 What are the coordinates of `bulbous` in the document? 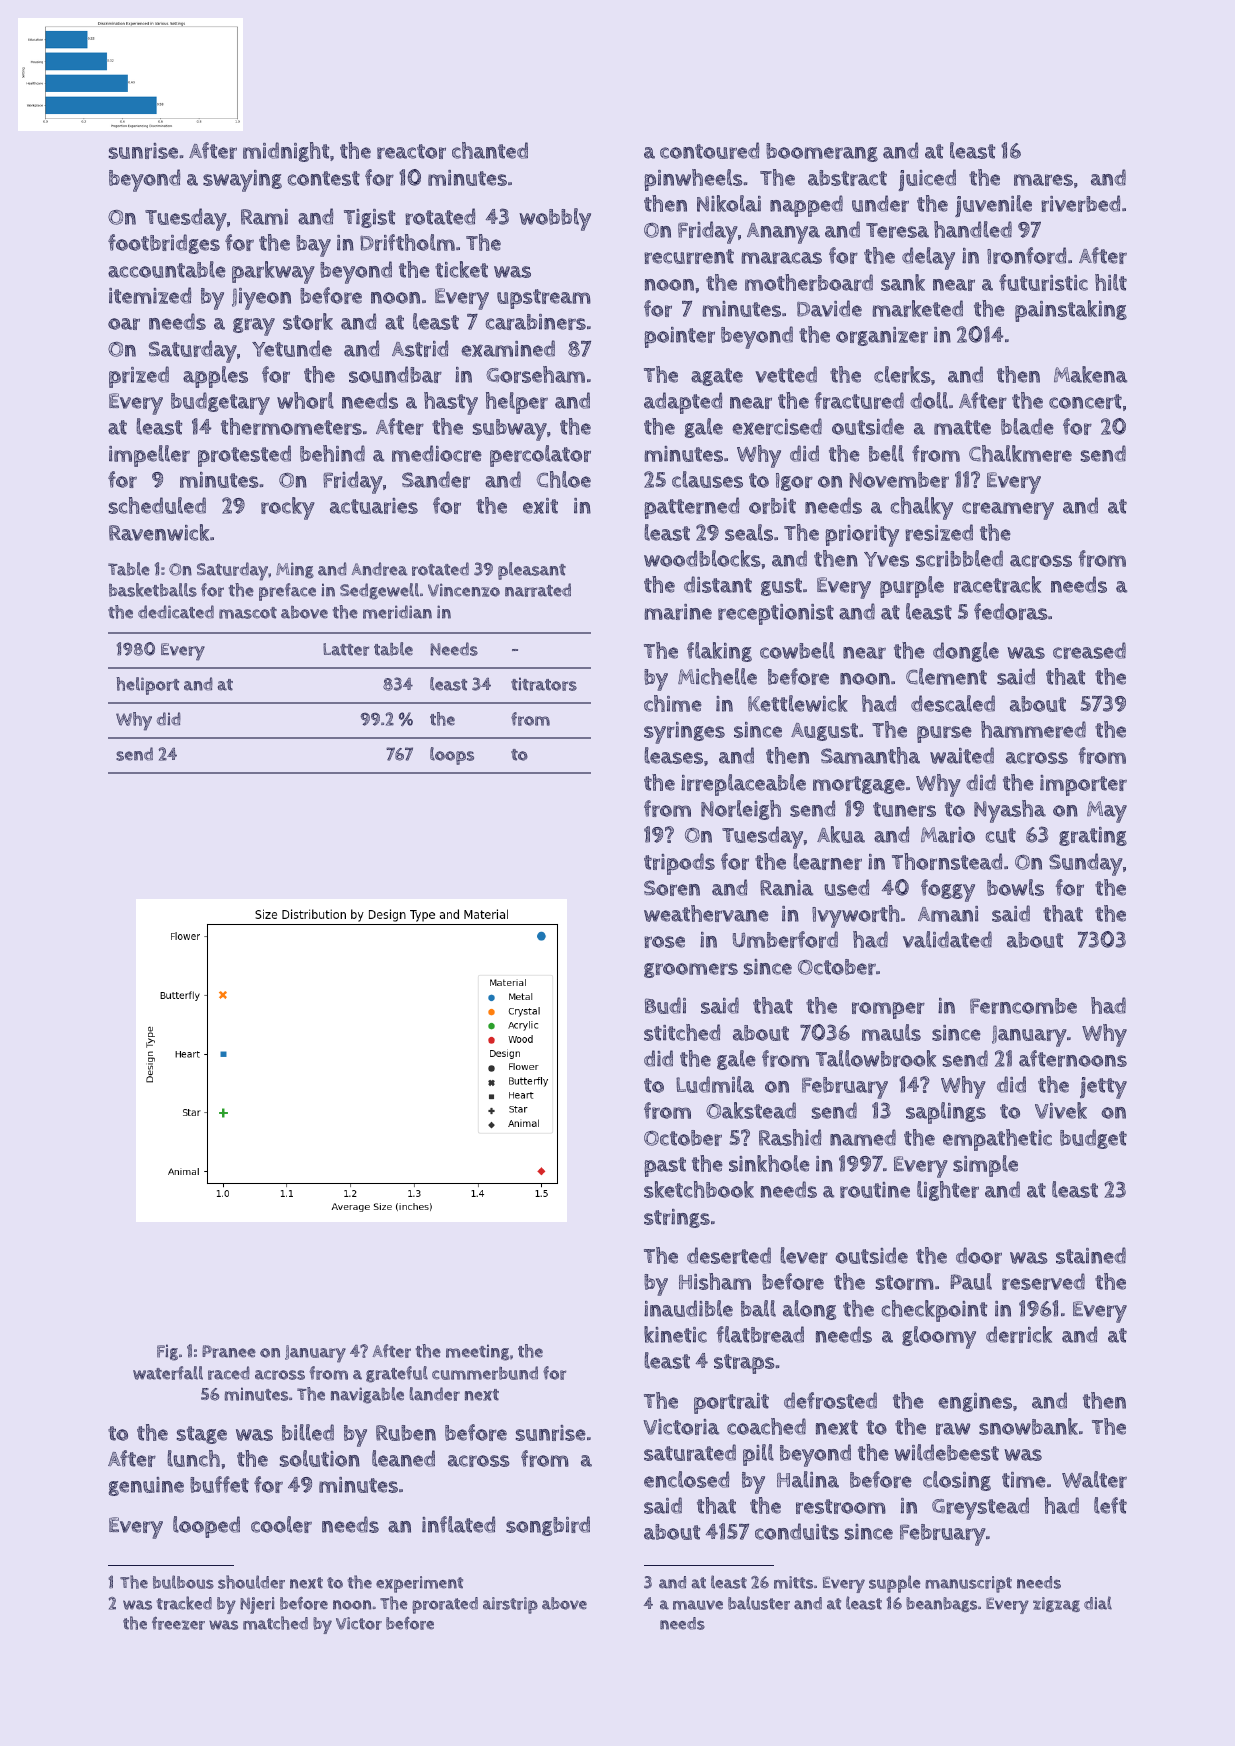 It's located at (183, 1582).
